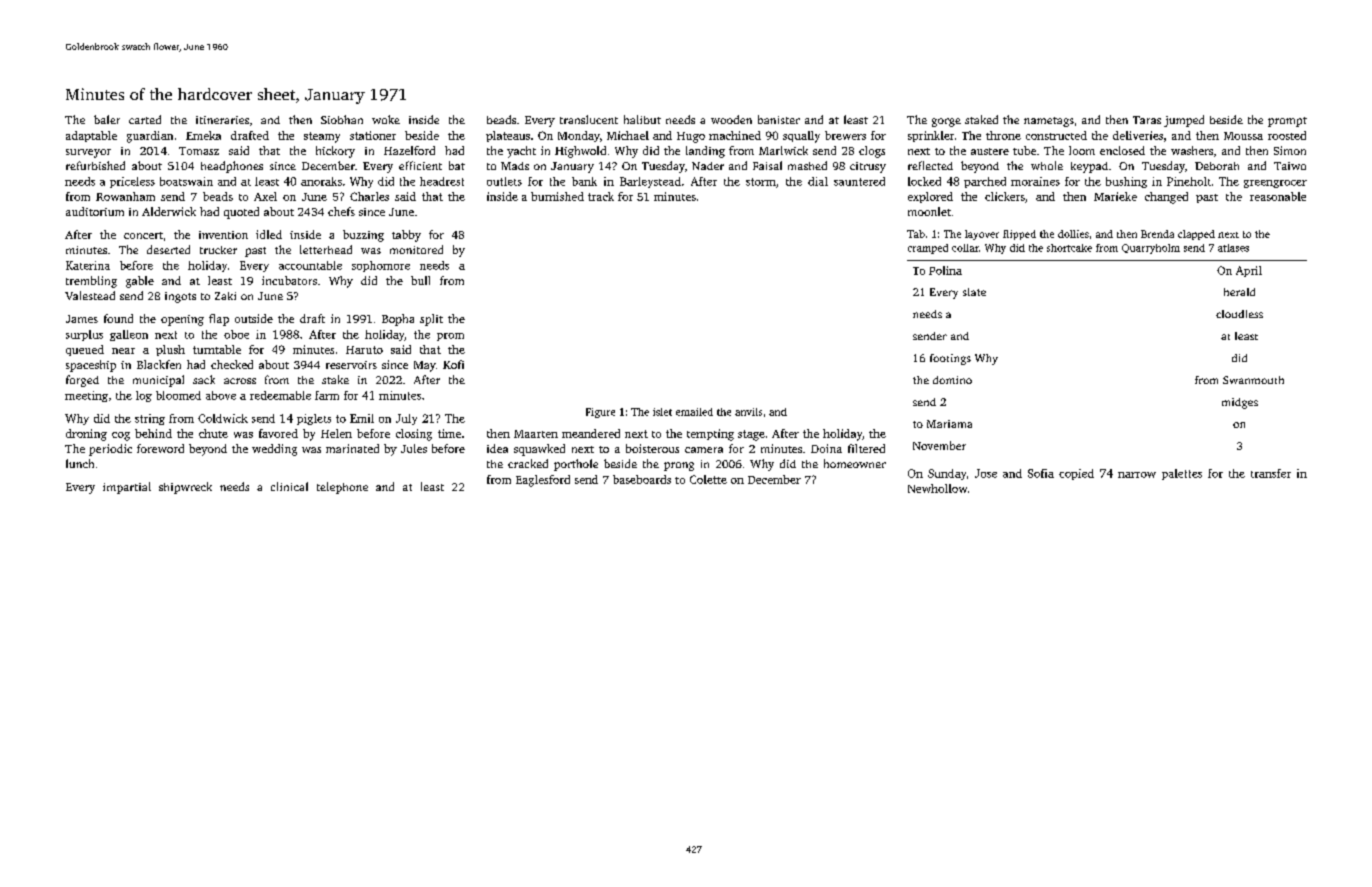 This screenshot has height=887, width=1372. I want to click on Polina, so click(945, 270).
